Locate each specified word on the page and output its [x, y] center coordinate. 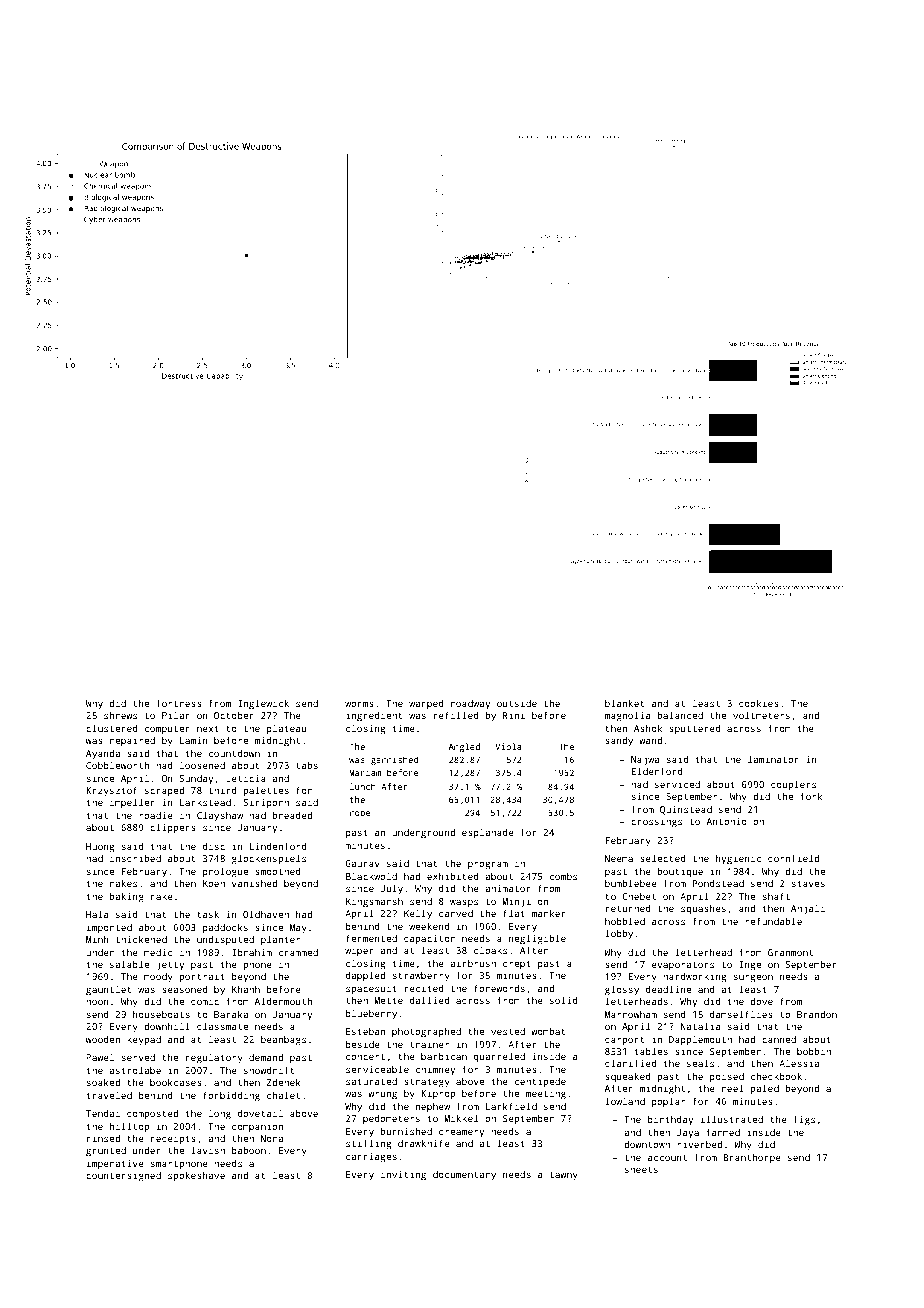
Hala [97, 914]
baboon [249, 1150]
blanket [624, 703]
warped [426, 704]
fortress [179, 703]
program [488, 865]
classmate [222, 1026]
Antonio [727, 821]
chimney [435, 1071]
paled [764, 1089]
